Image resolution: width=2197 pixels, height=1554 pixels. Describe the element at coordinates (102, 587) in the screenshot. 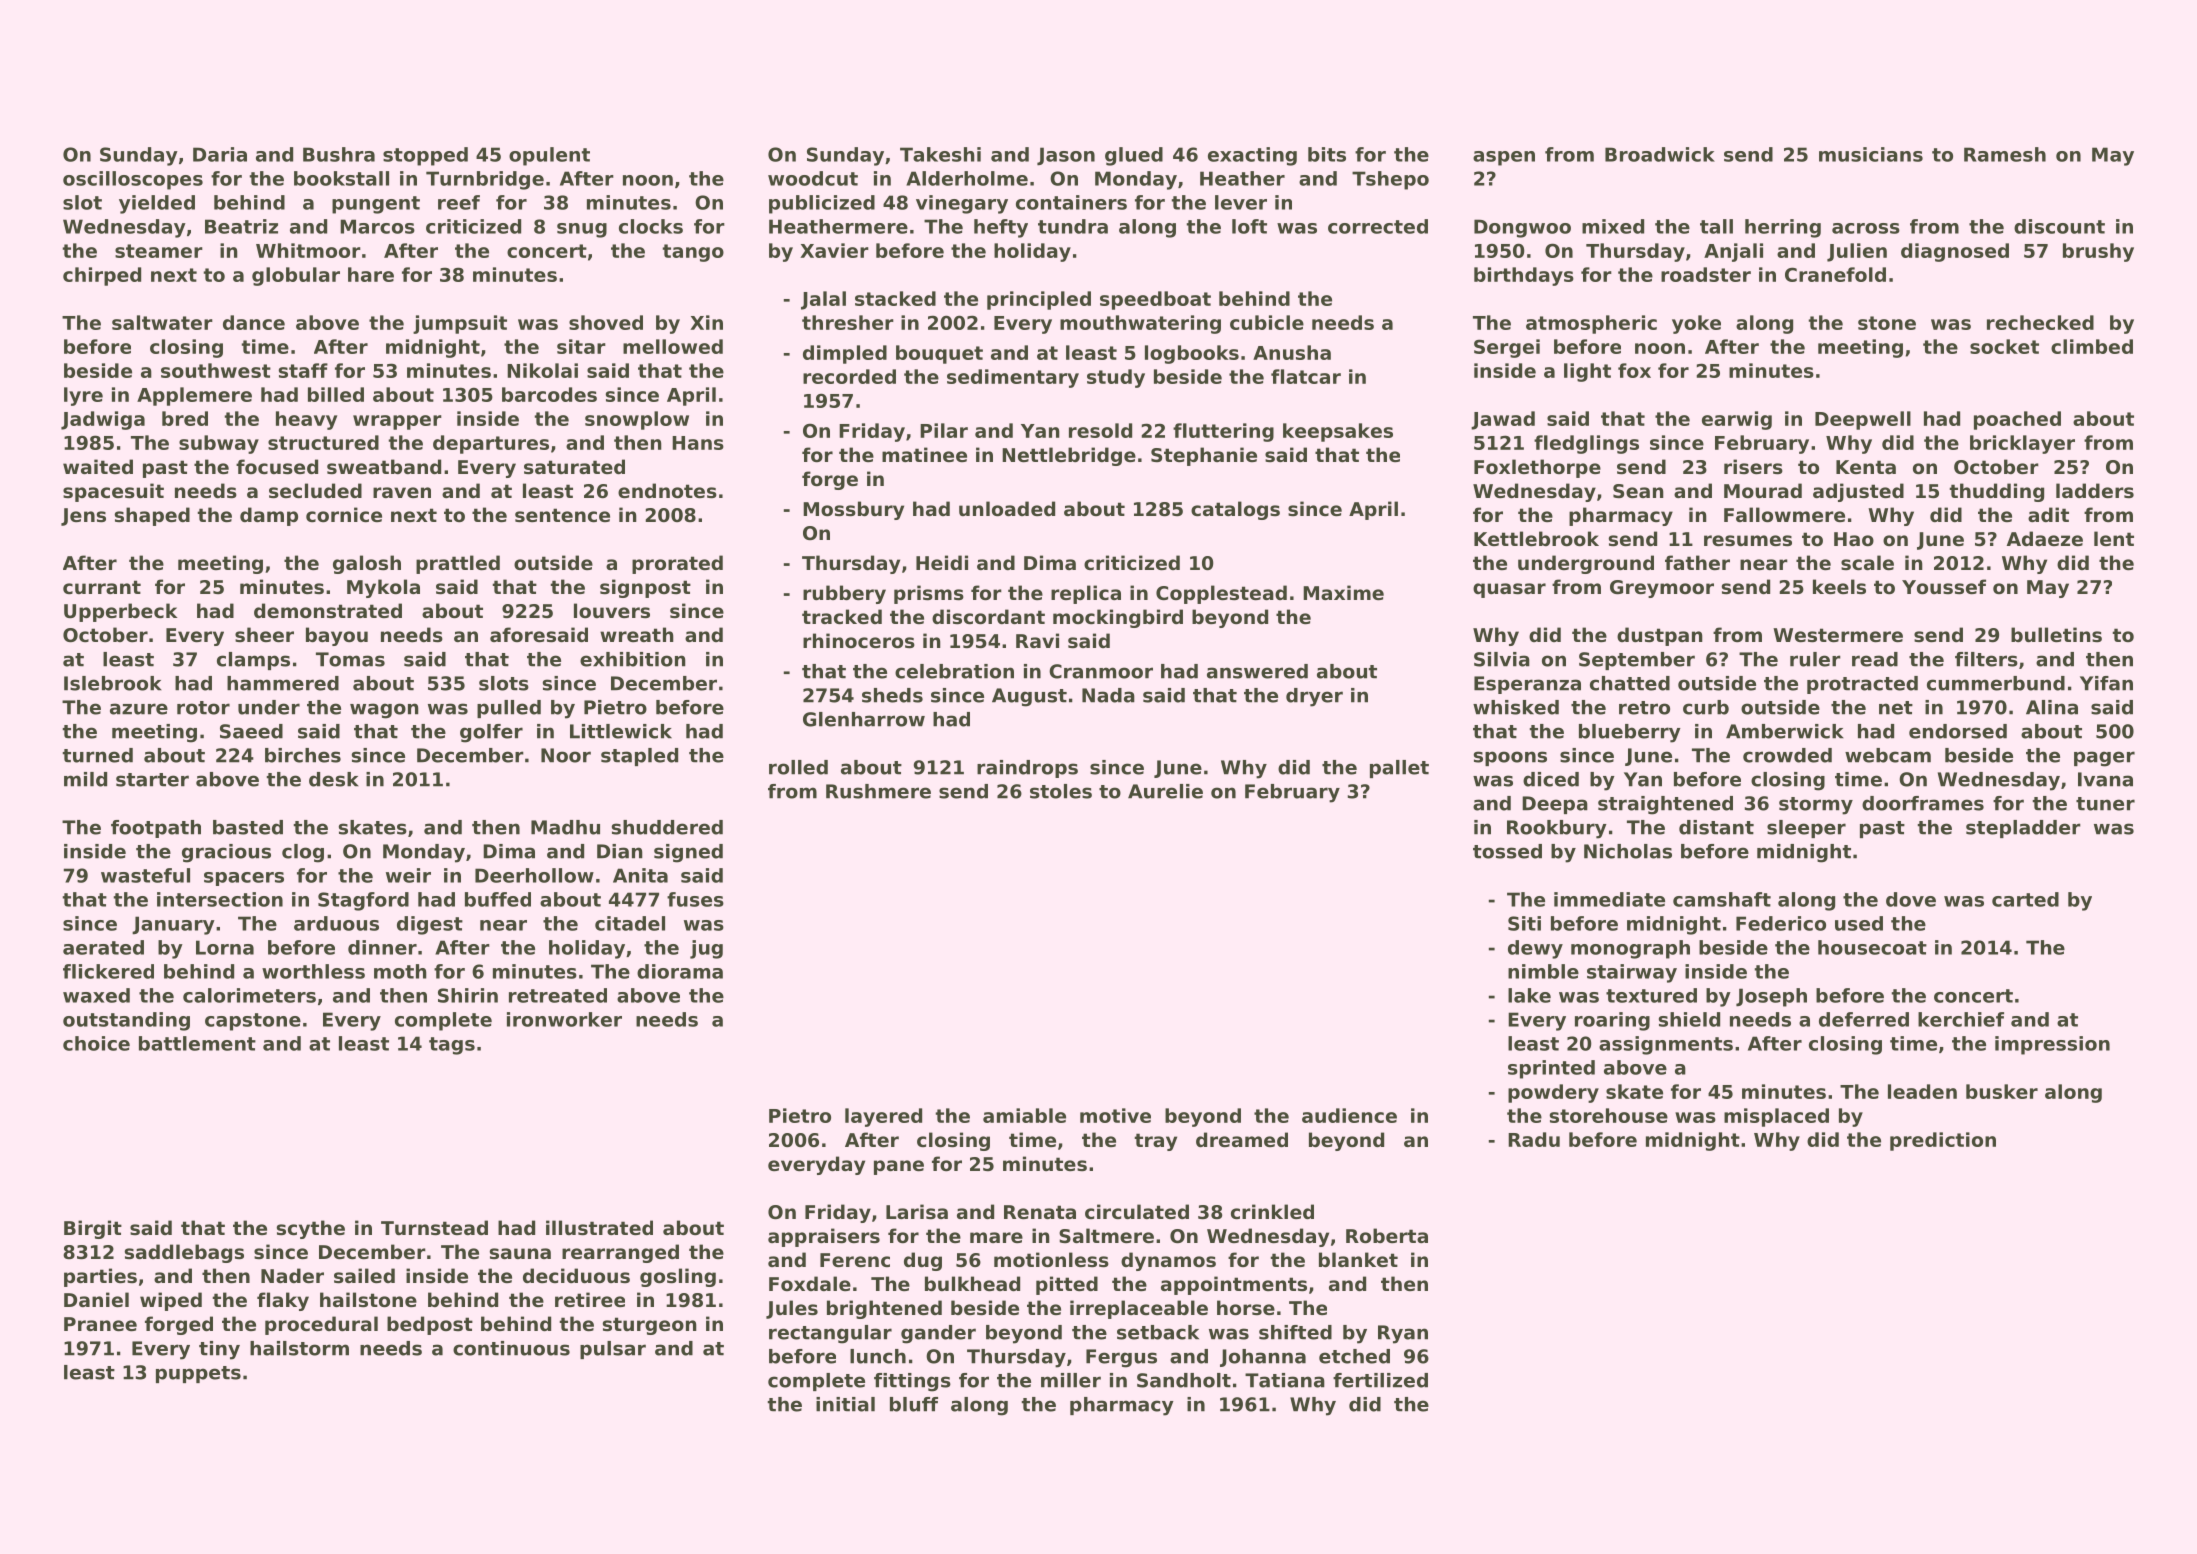

I see `currant` at that location.
